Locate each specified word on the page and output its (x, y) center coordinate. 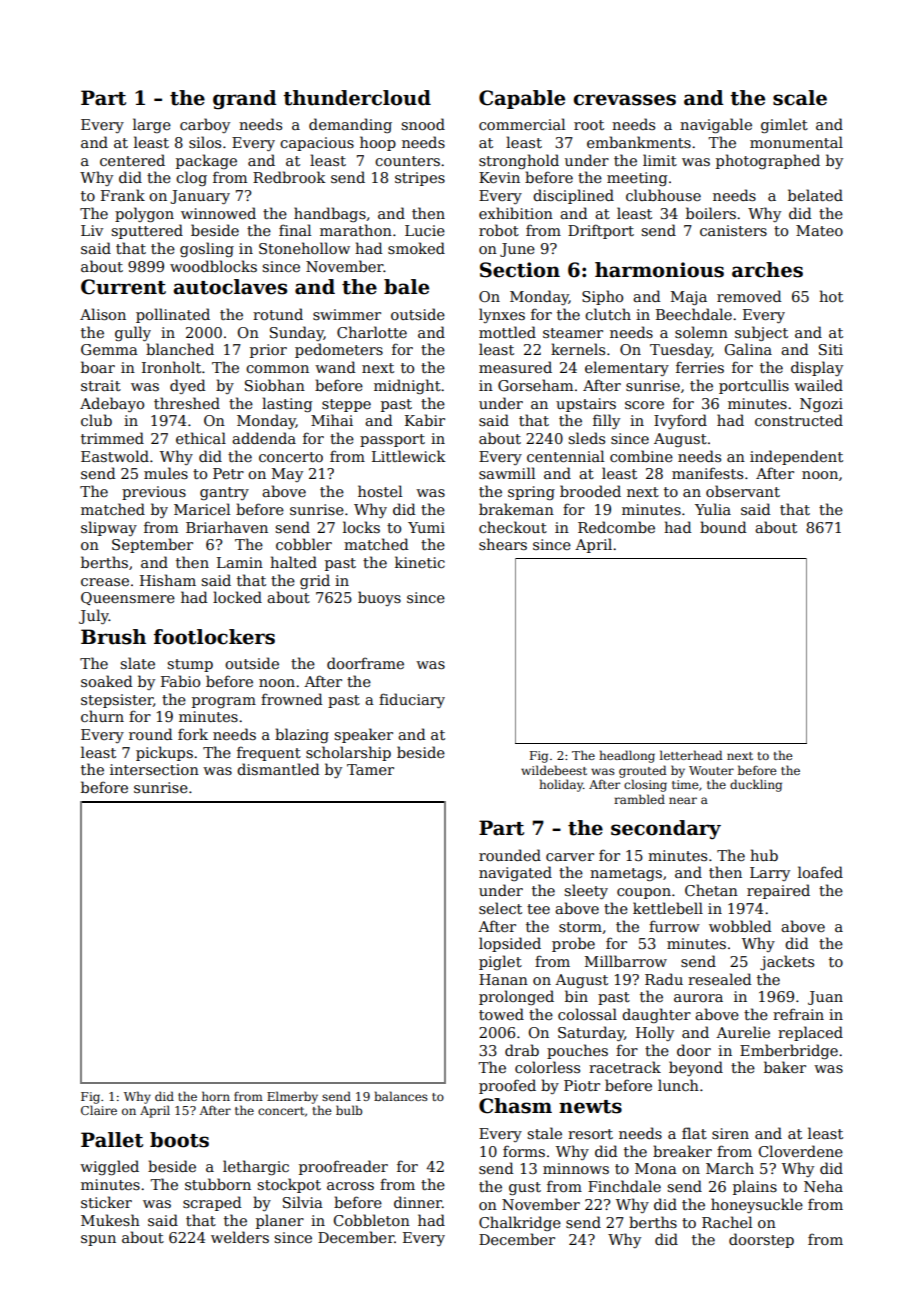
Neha (823, 1186)
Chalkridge (520, 1223)
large (152, 125)
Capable (522, 99)
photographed (768, 161)
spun (98, 1240)
